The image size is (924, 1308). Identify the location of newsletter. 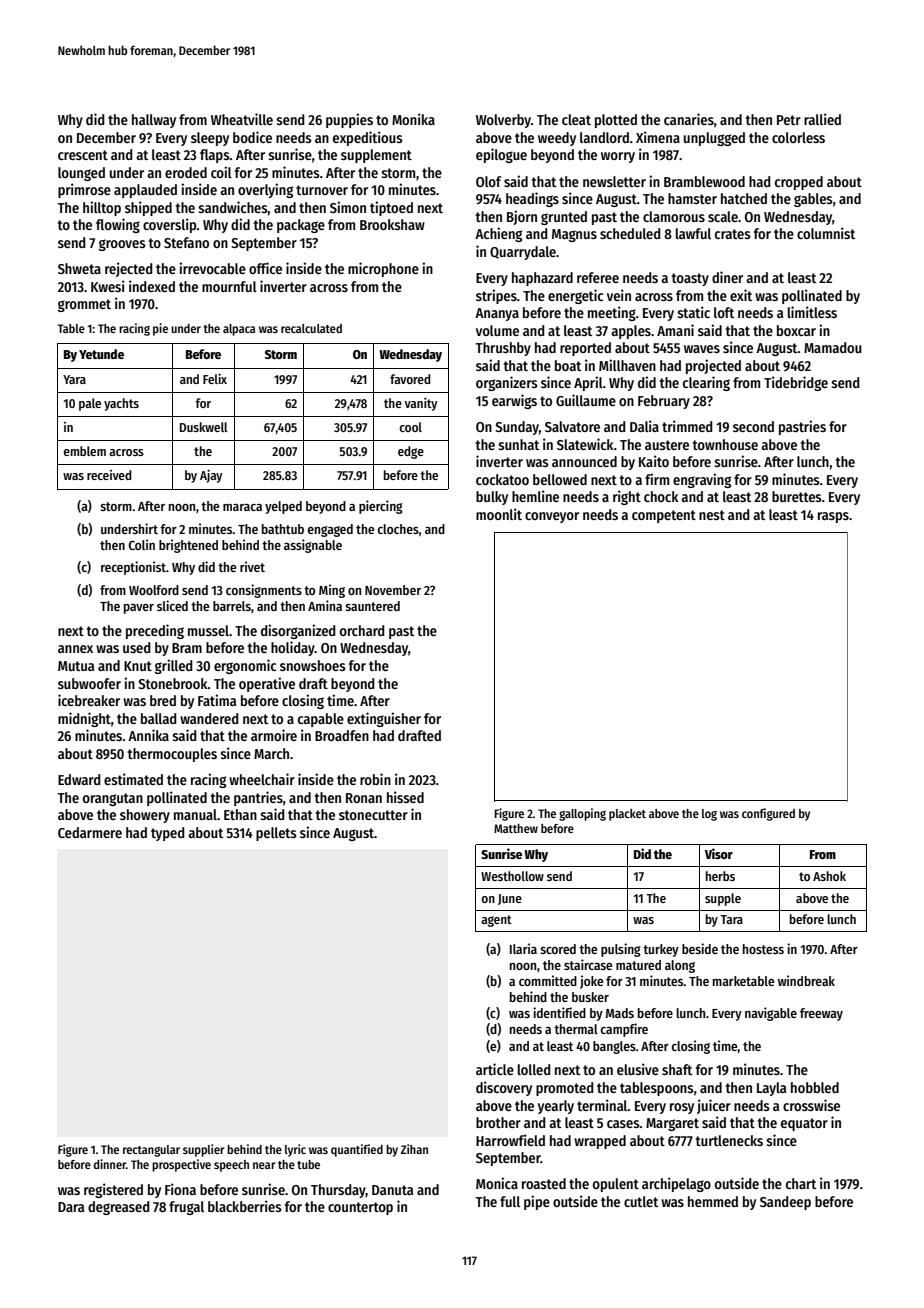
(614, 181).
